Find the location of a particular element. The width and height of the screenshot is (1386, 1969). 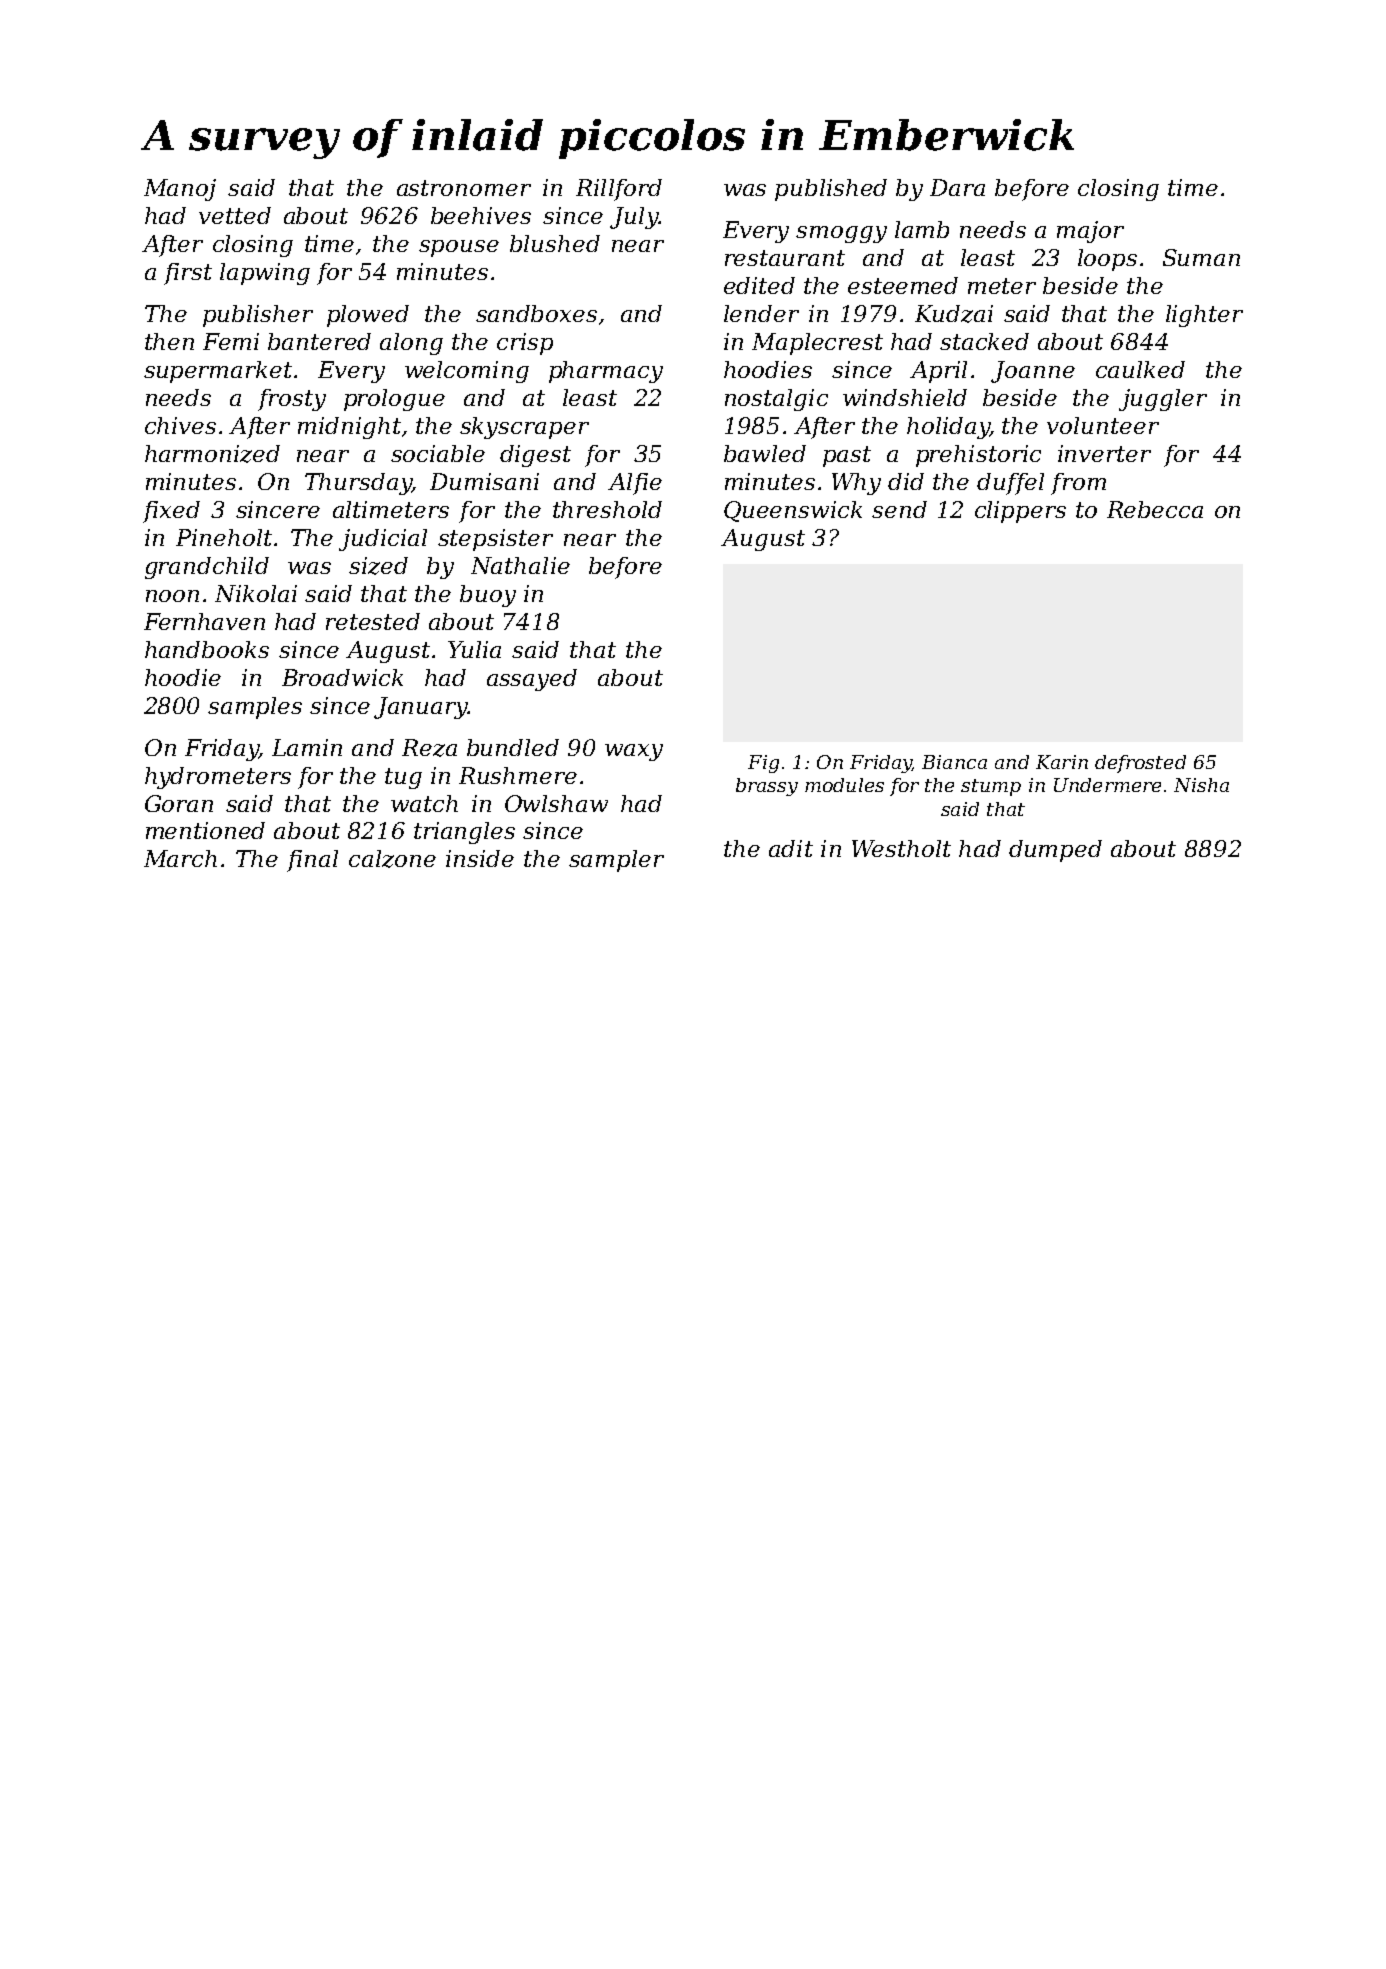

nostalgic is located at coordinates (776, 400).
